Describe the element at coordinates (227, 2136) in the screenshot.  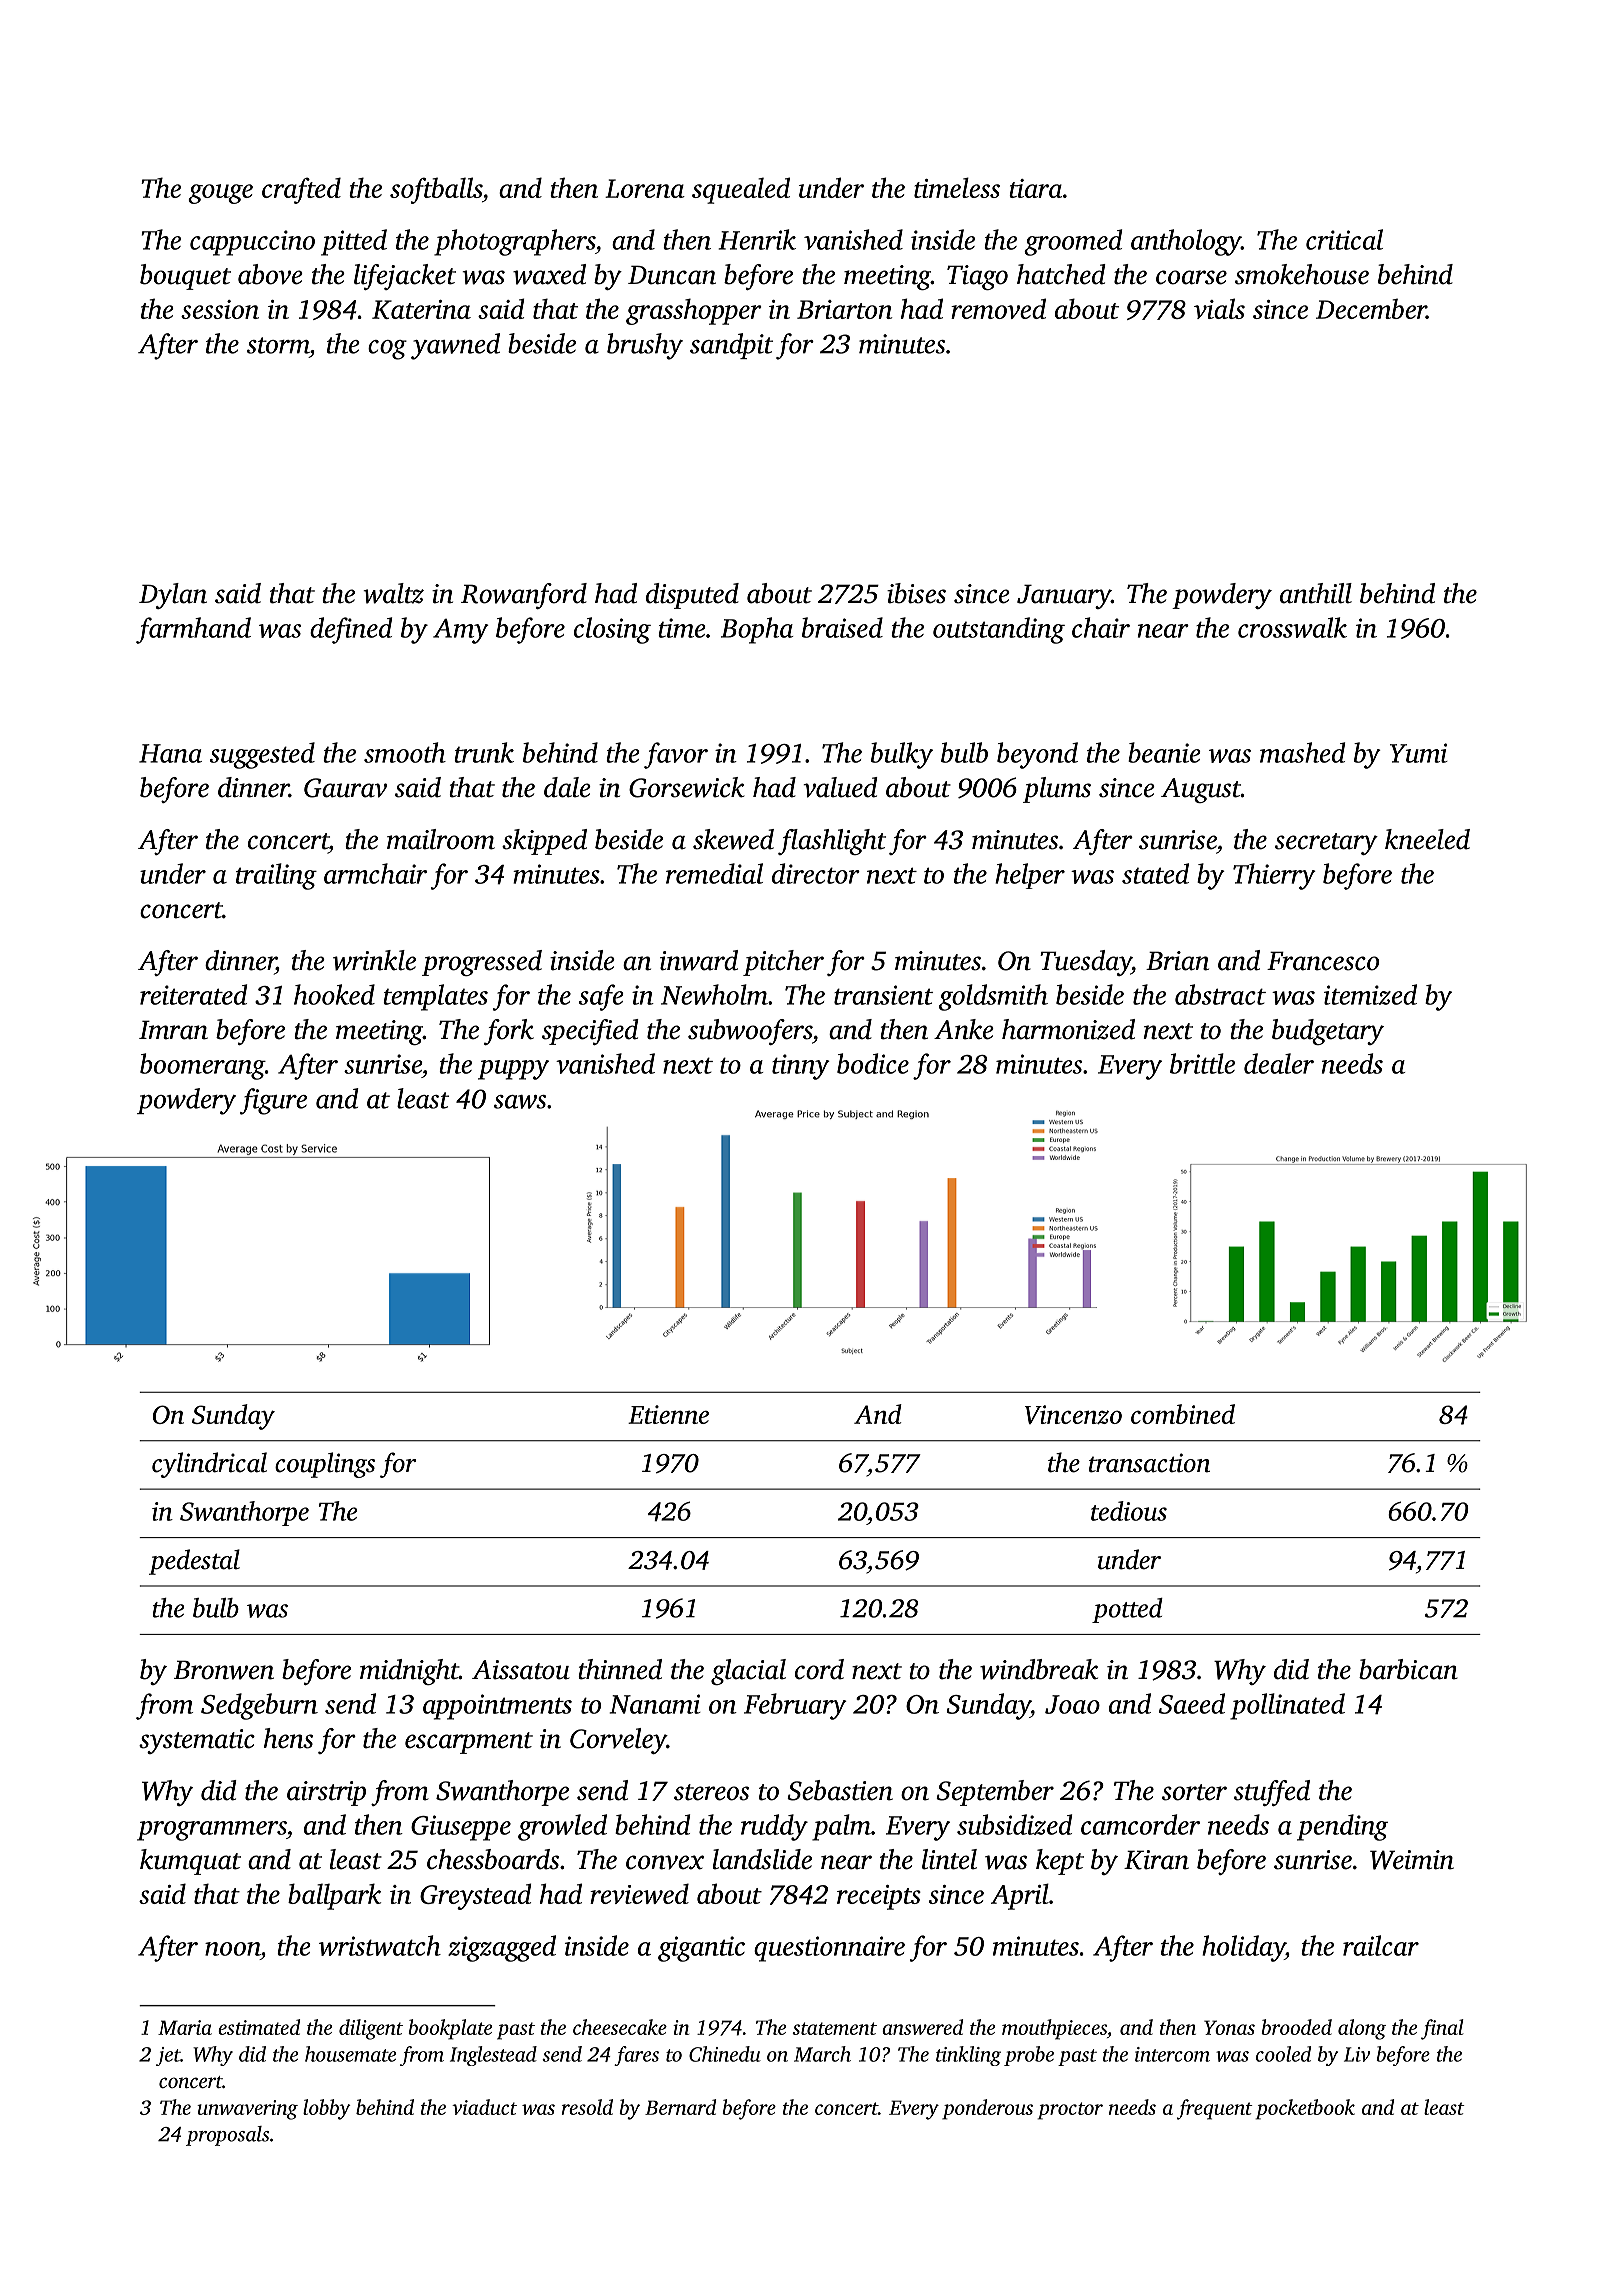
I see `proposals` at that location.
